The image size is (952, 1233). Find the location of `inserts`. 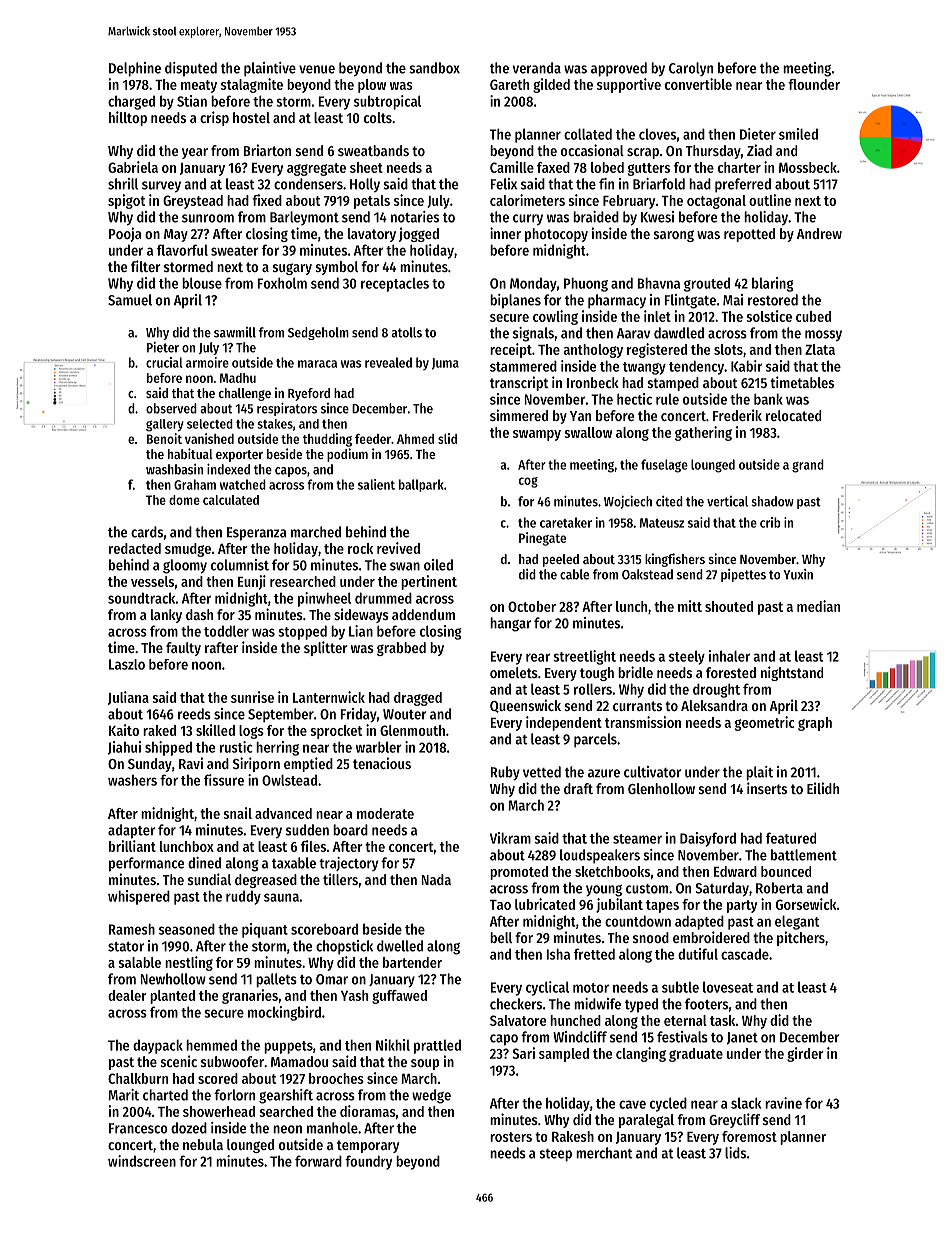

inserts is located at coordinates (767, 788).
